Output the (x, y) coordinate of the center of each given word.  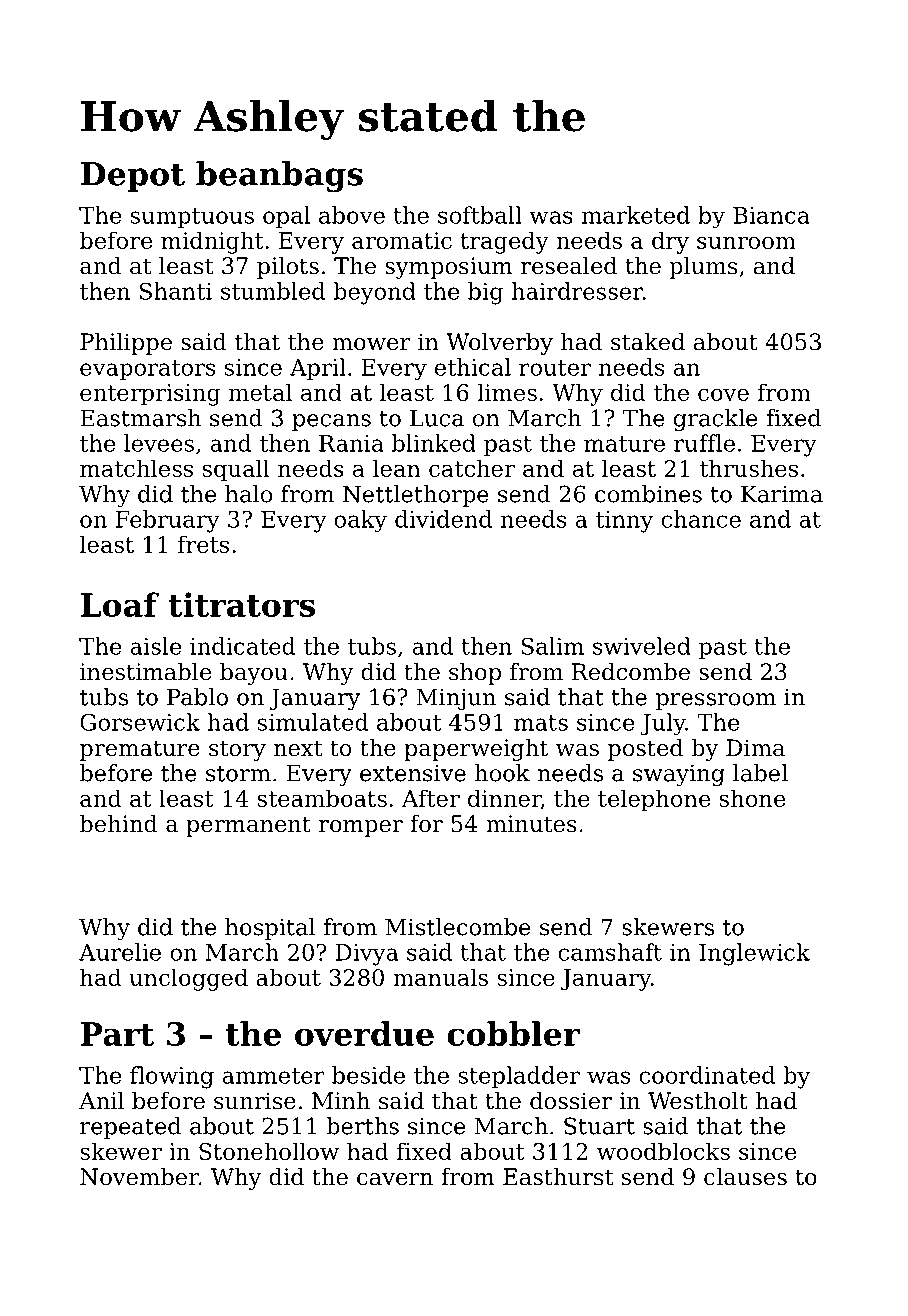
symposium (449, 268)
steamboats (322, 798)
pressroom (716, 701)
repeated (130, 1128)
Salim (552, 646)
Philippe (126, 344)
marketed (636, 215)
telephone (654, 800)
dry (670, 242)
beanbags (279, 177)
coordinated (707, 1075)
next (298, 748)
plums (703, 268)
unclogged (188, 979)
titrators (241, 604)
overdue (364, 1033)
